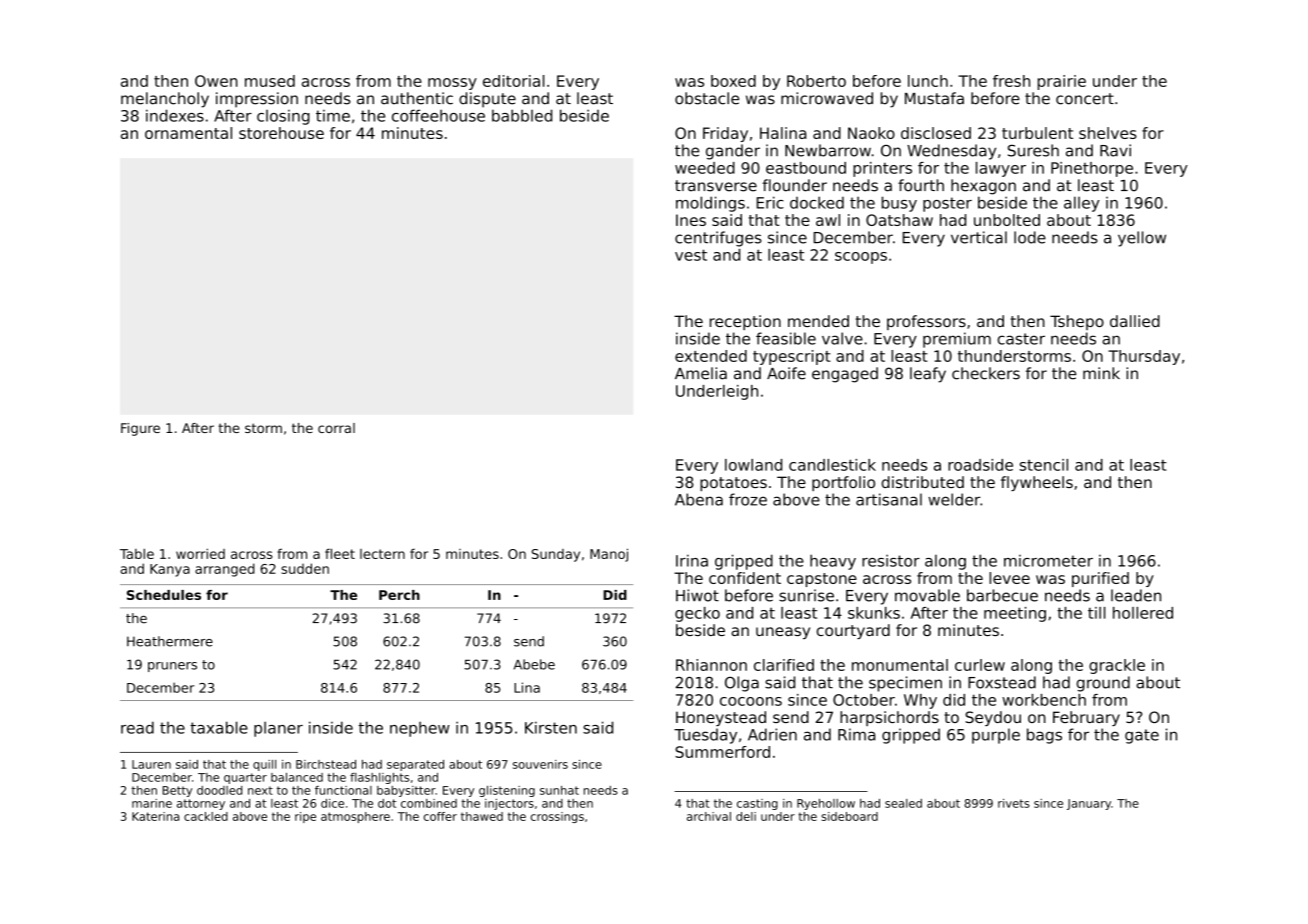 The width and height of the screenshot is (1308, 924). What do you see at coordinates (746, 816) in the screenshot?
I see `deli` at bounding box center [746, 816].
